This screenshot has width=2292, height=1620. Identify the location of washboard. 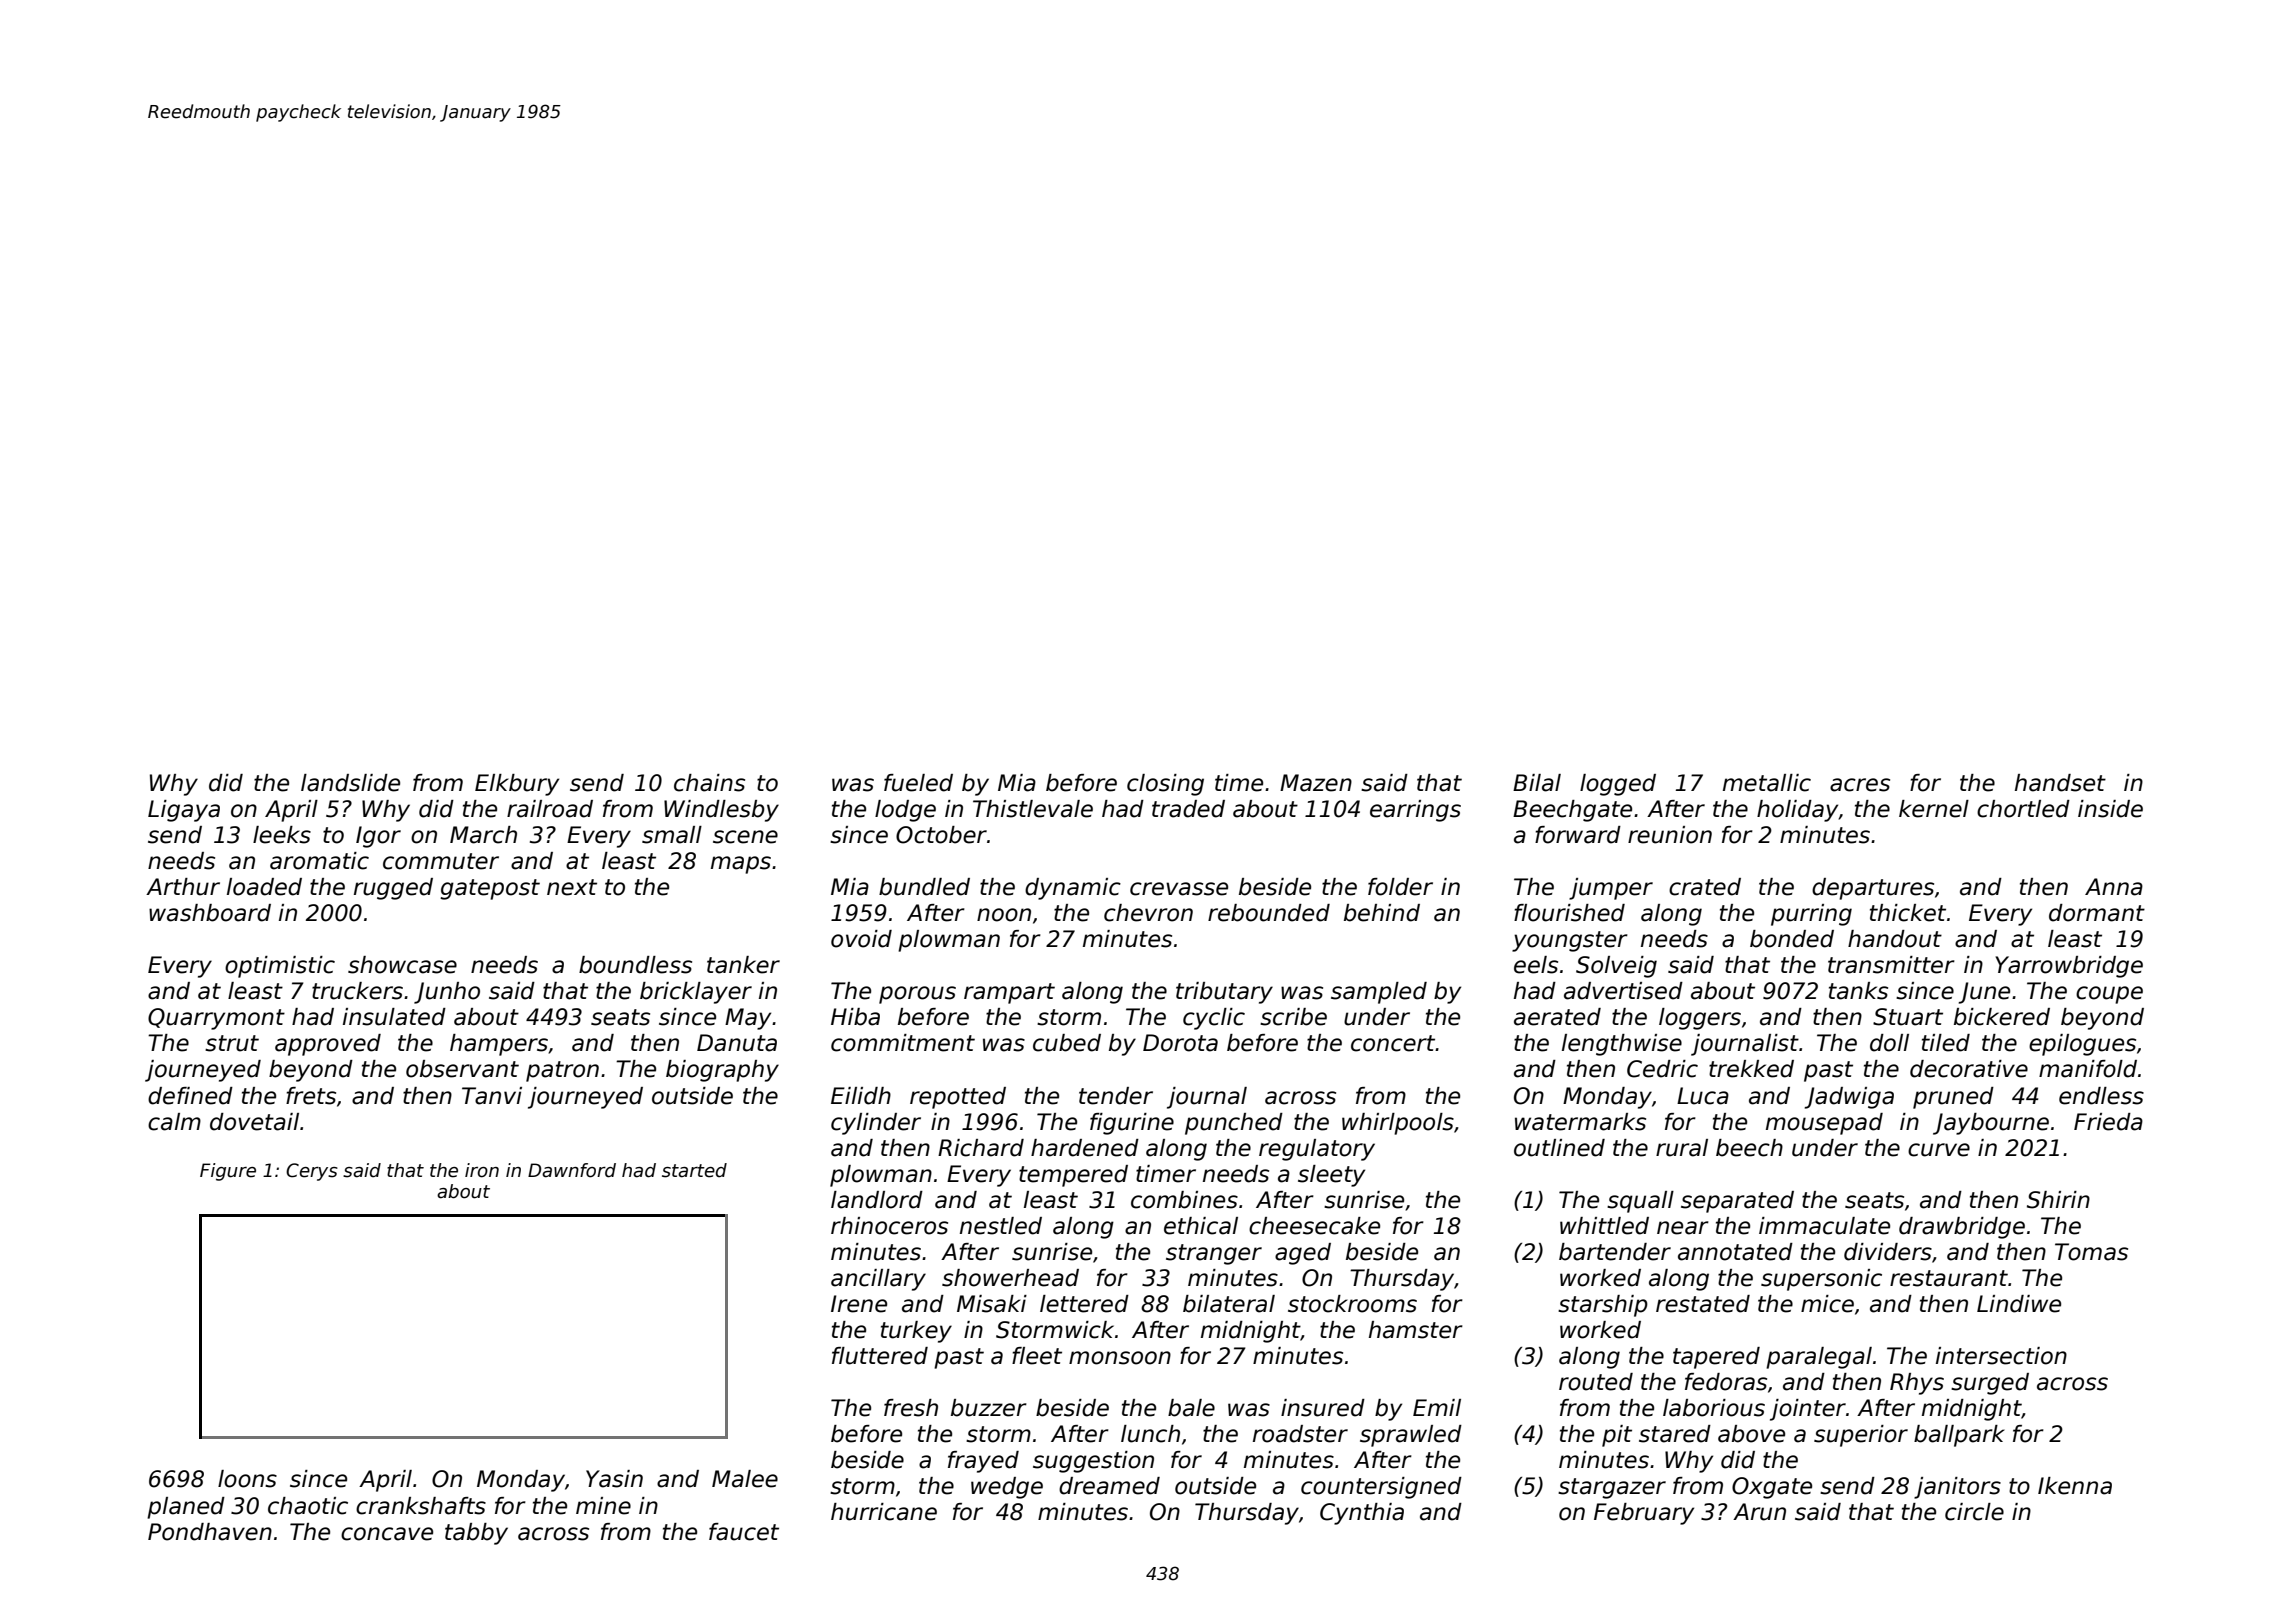
(210, 913).
